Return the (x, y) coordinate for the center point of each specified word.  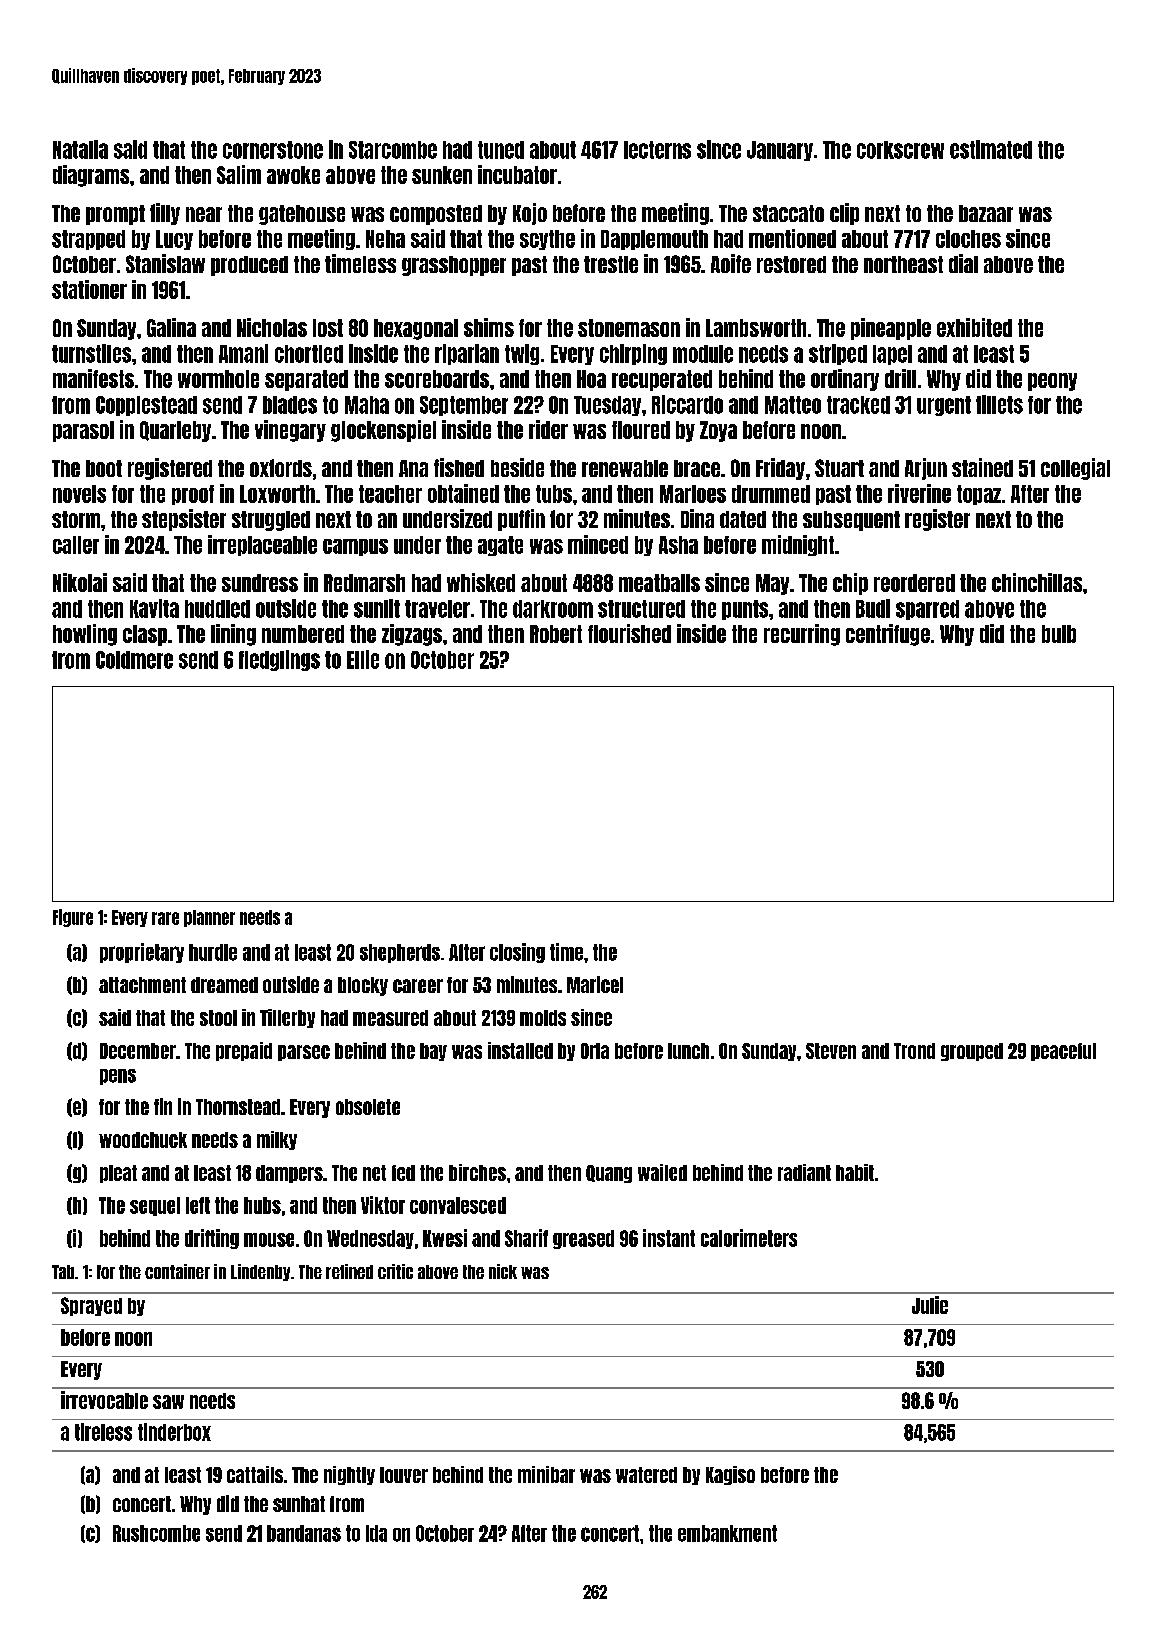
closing (517, 953)
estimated (991, 149)
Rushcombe (156, 1533)
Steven (831, 1051)
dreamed (224, 985)
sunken (442, 175)
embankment (727, 1533)
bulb (1059, 634)
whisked (481, 582)
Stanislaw (165, 263)
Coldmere (134, 660)
